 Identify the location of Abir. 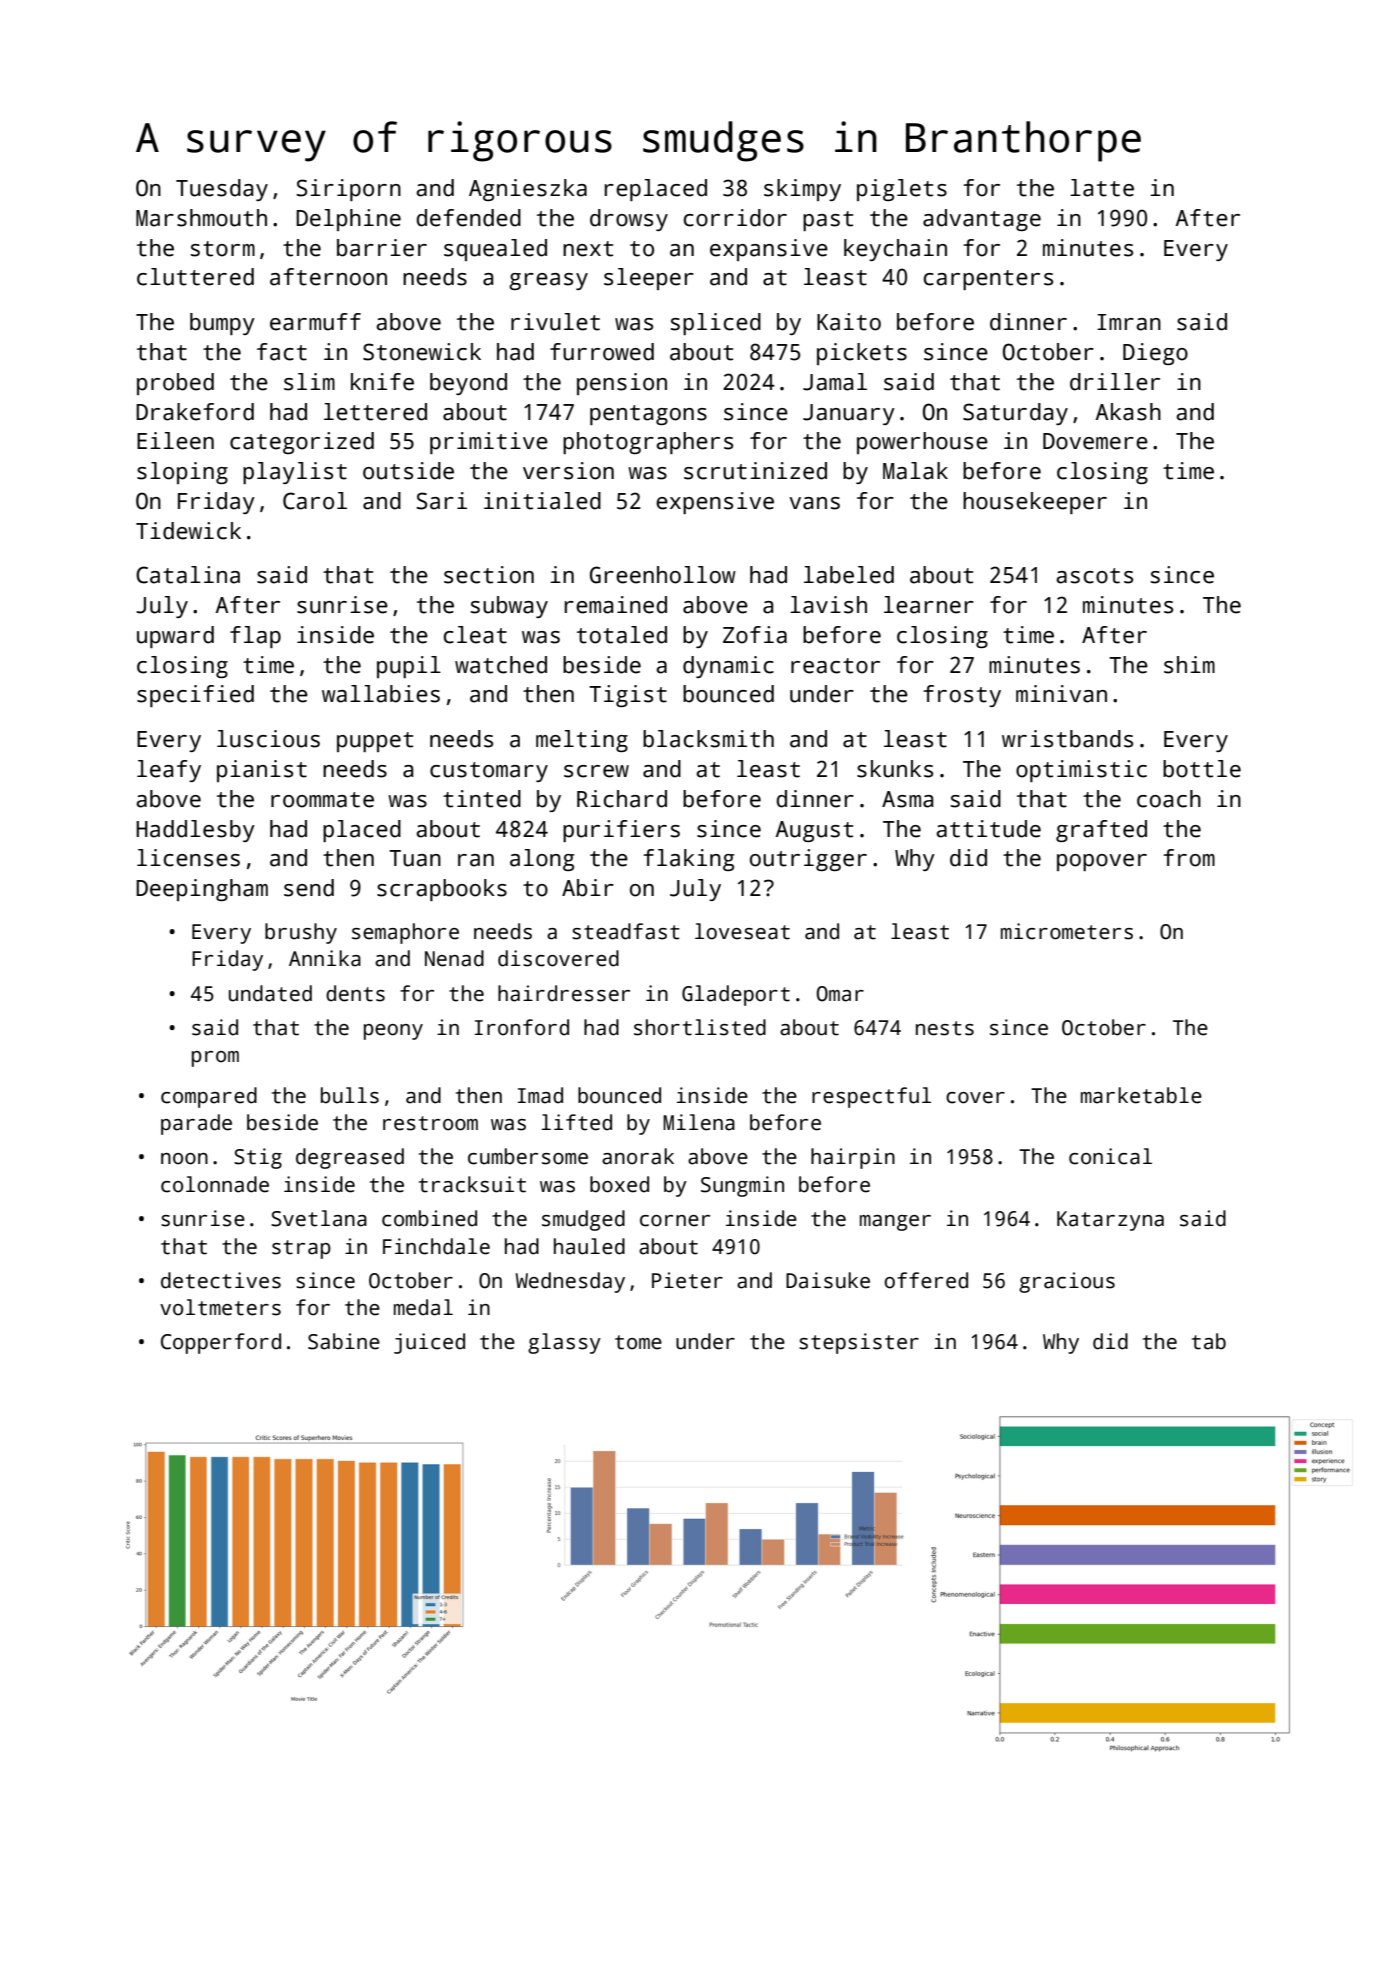
(588, 888).
